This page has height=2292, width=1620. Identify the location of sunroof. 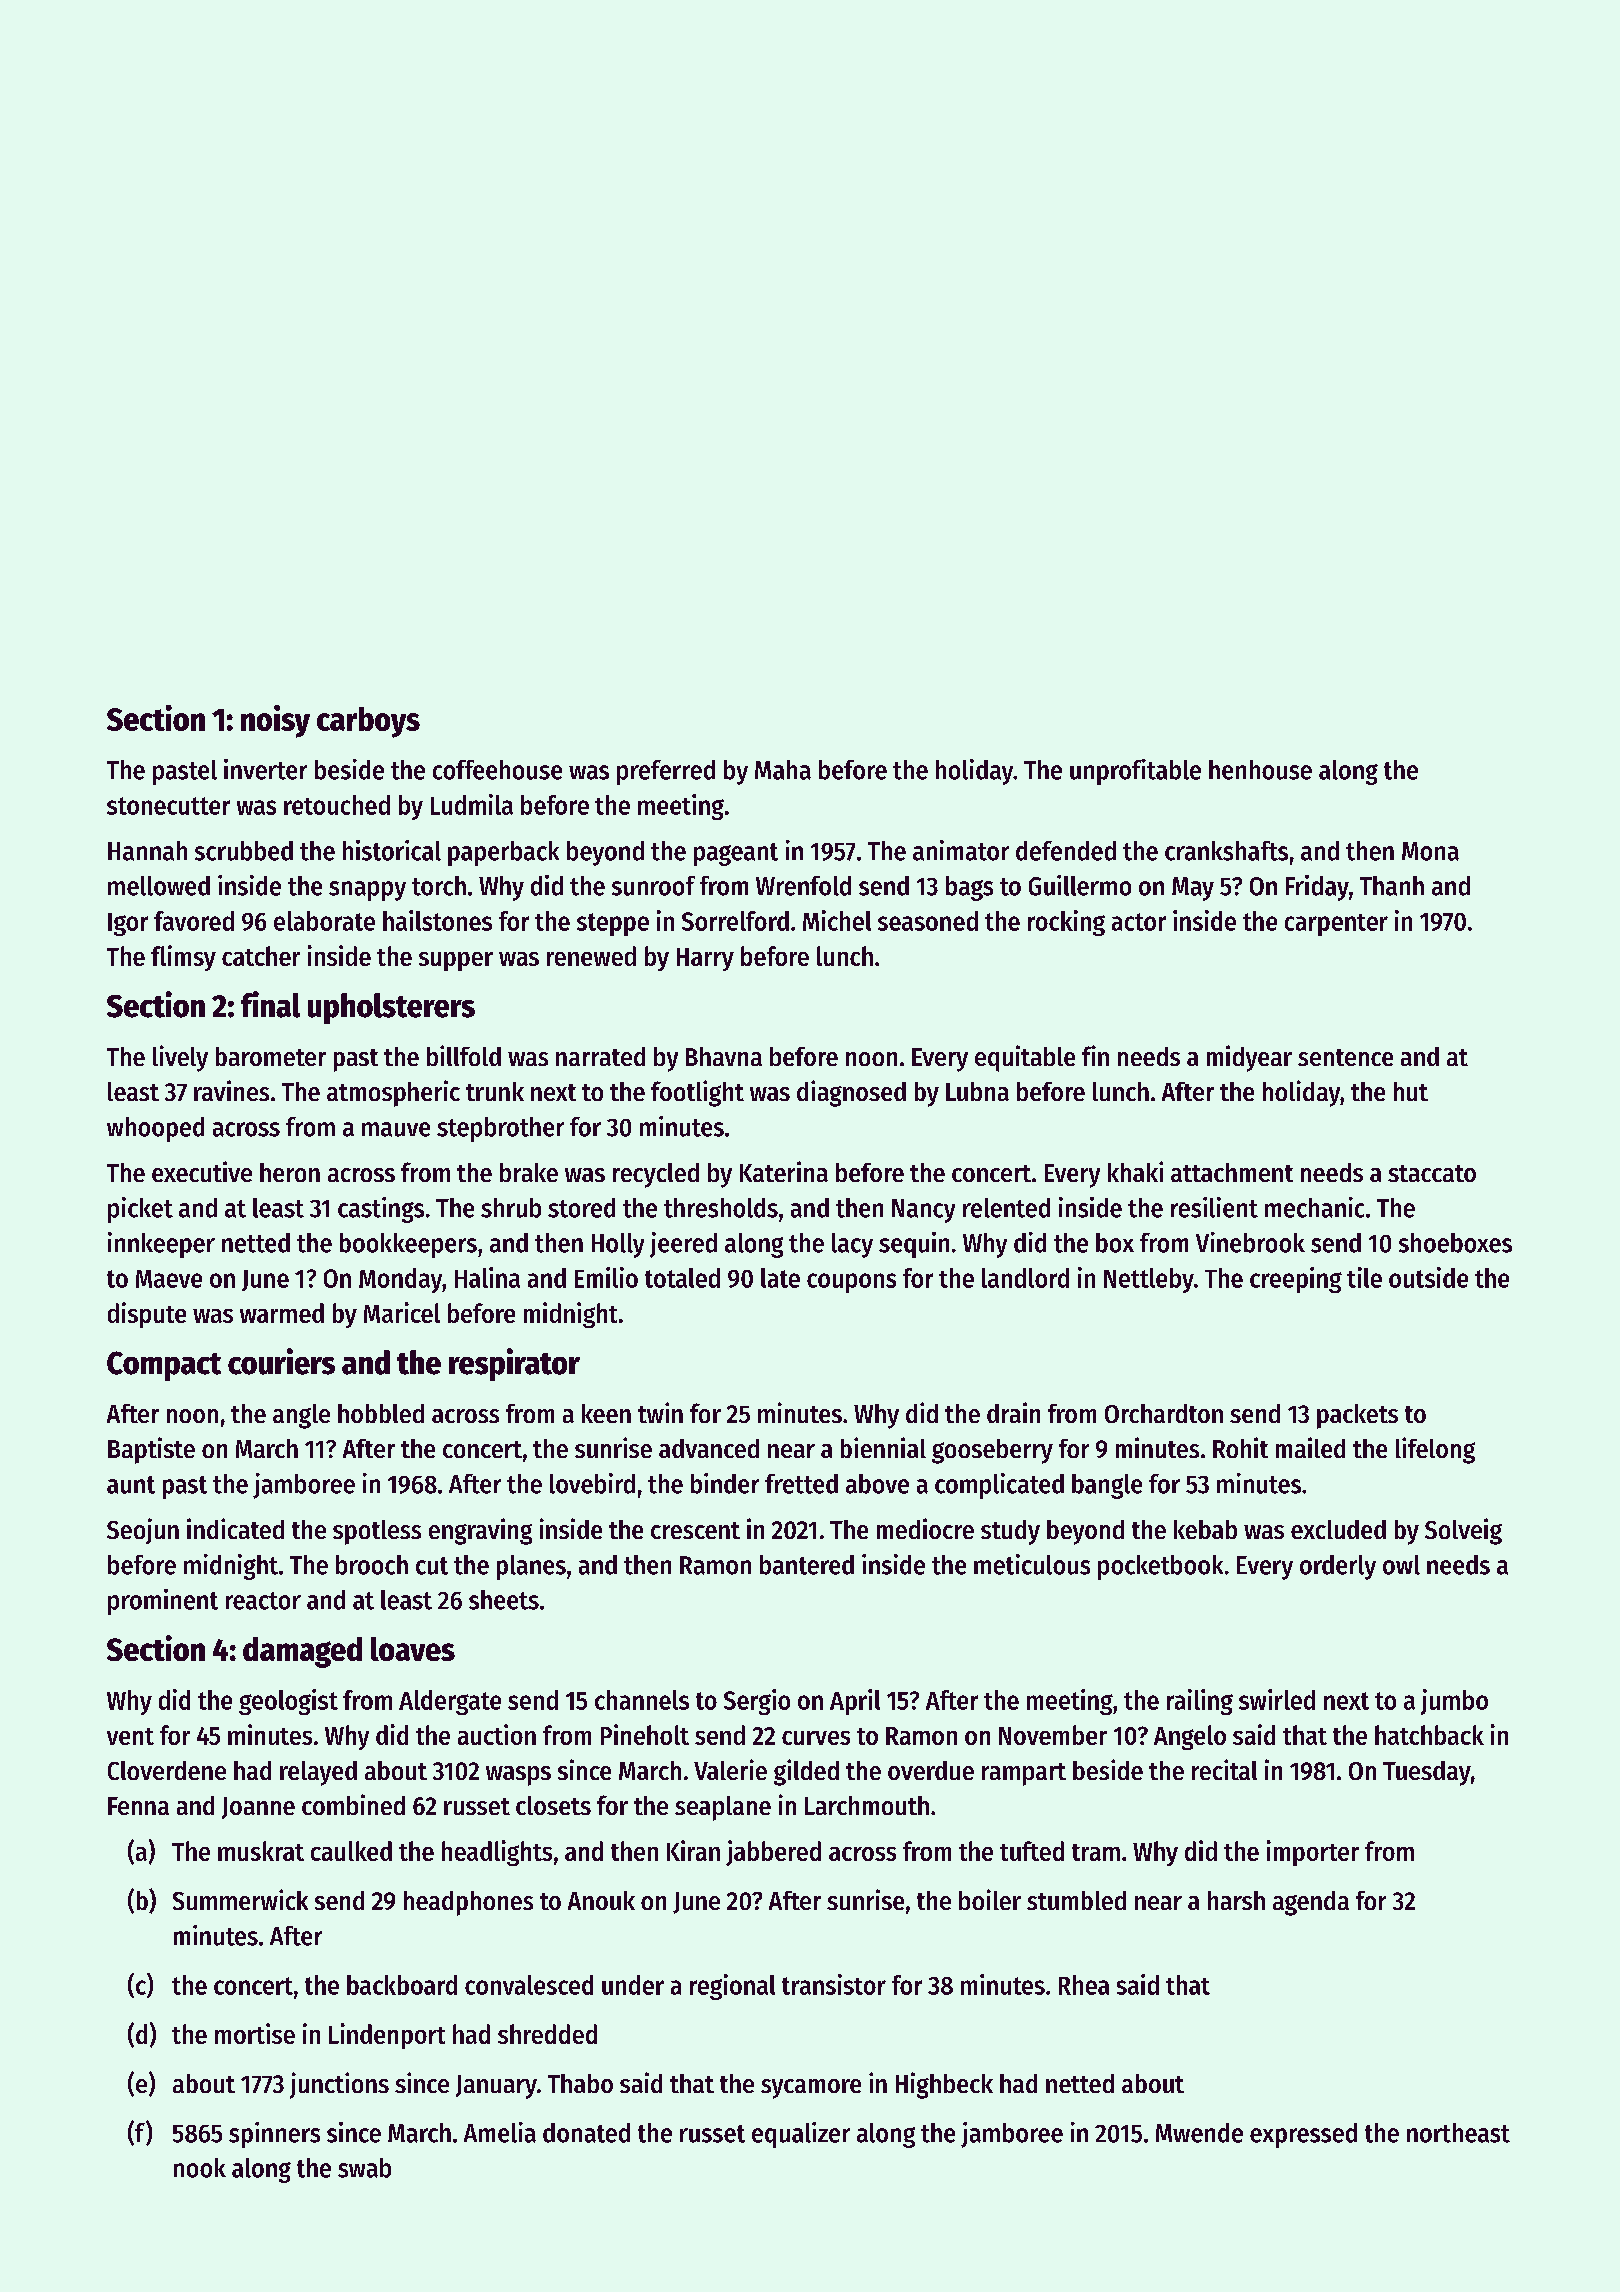
(653, 886).
